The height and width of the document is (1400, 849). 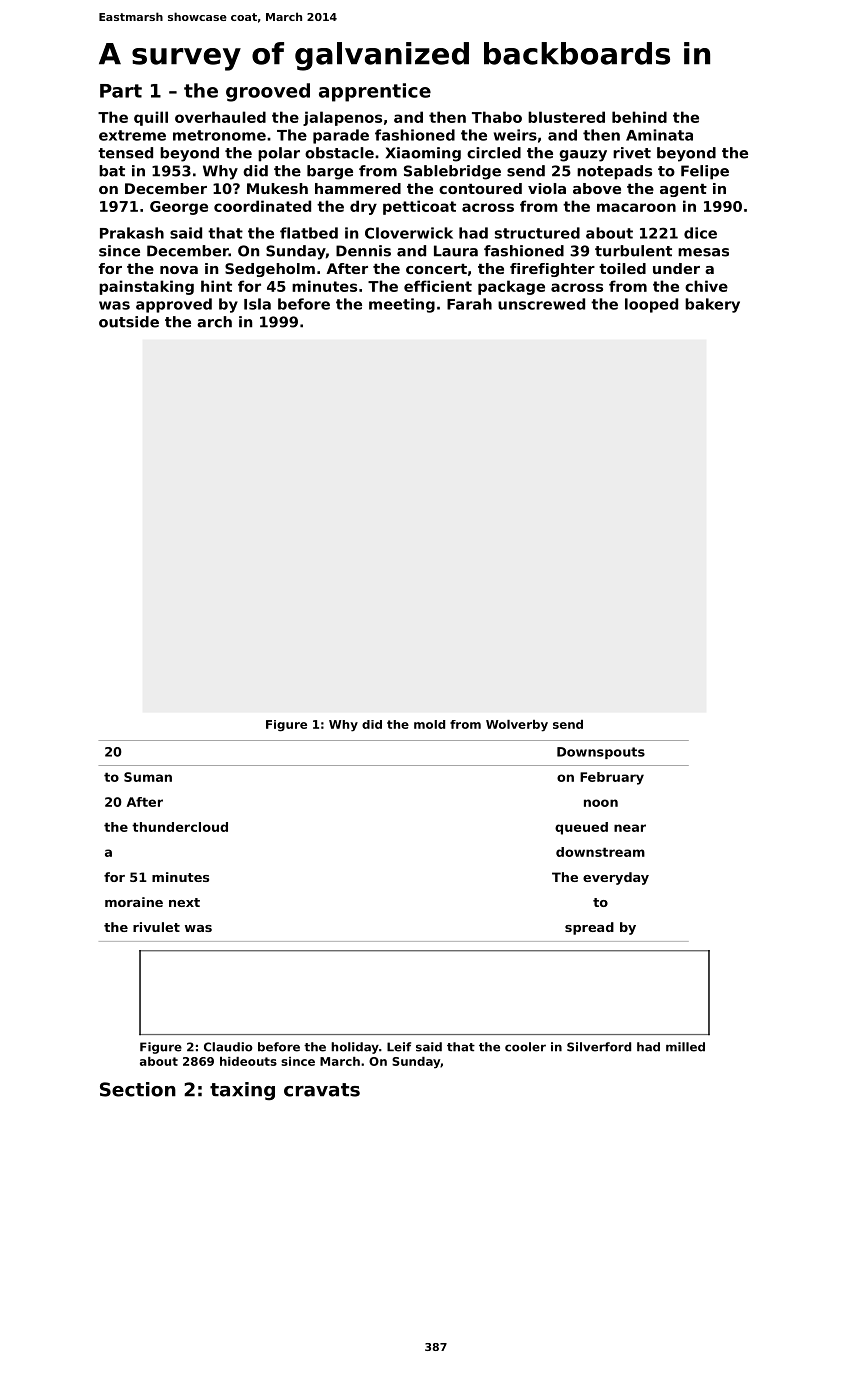 I want to click on Downspouts, so click(x=601, y=753).
